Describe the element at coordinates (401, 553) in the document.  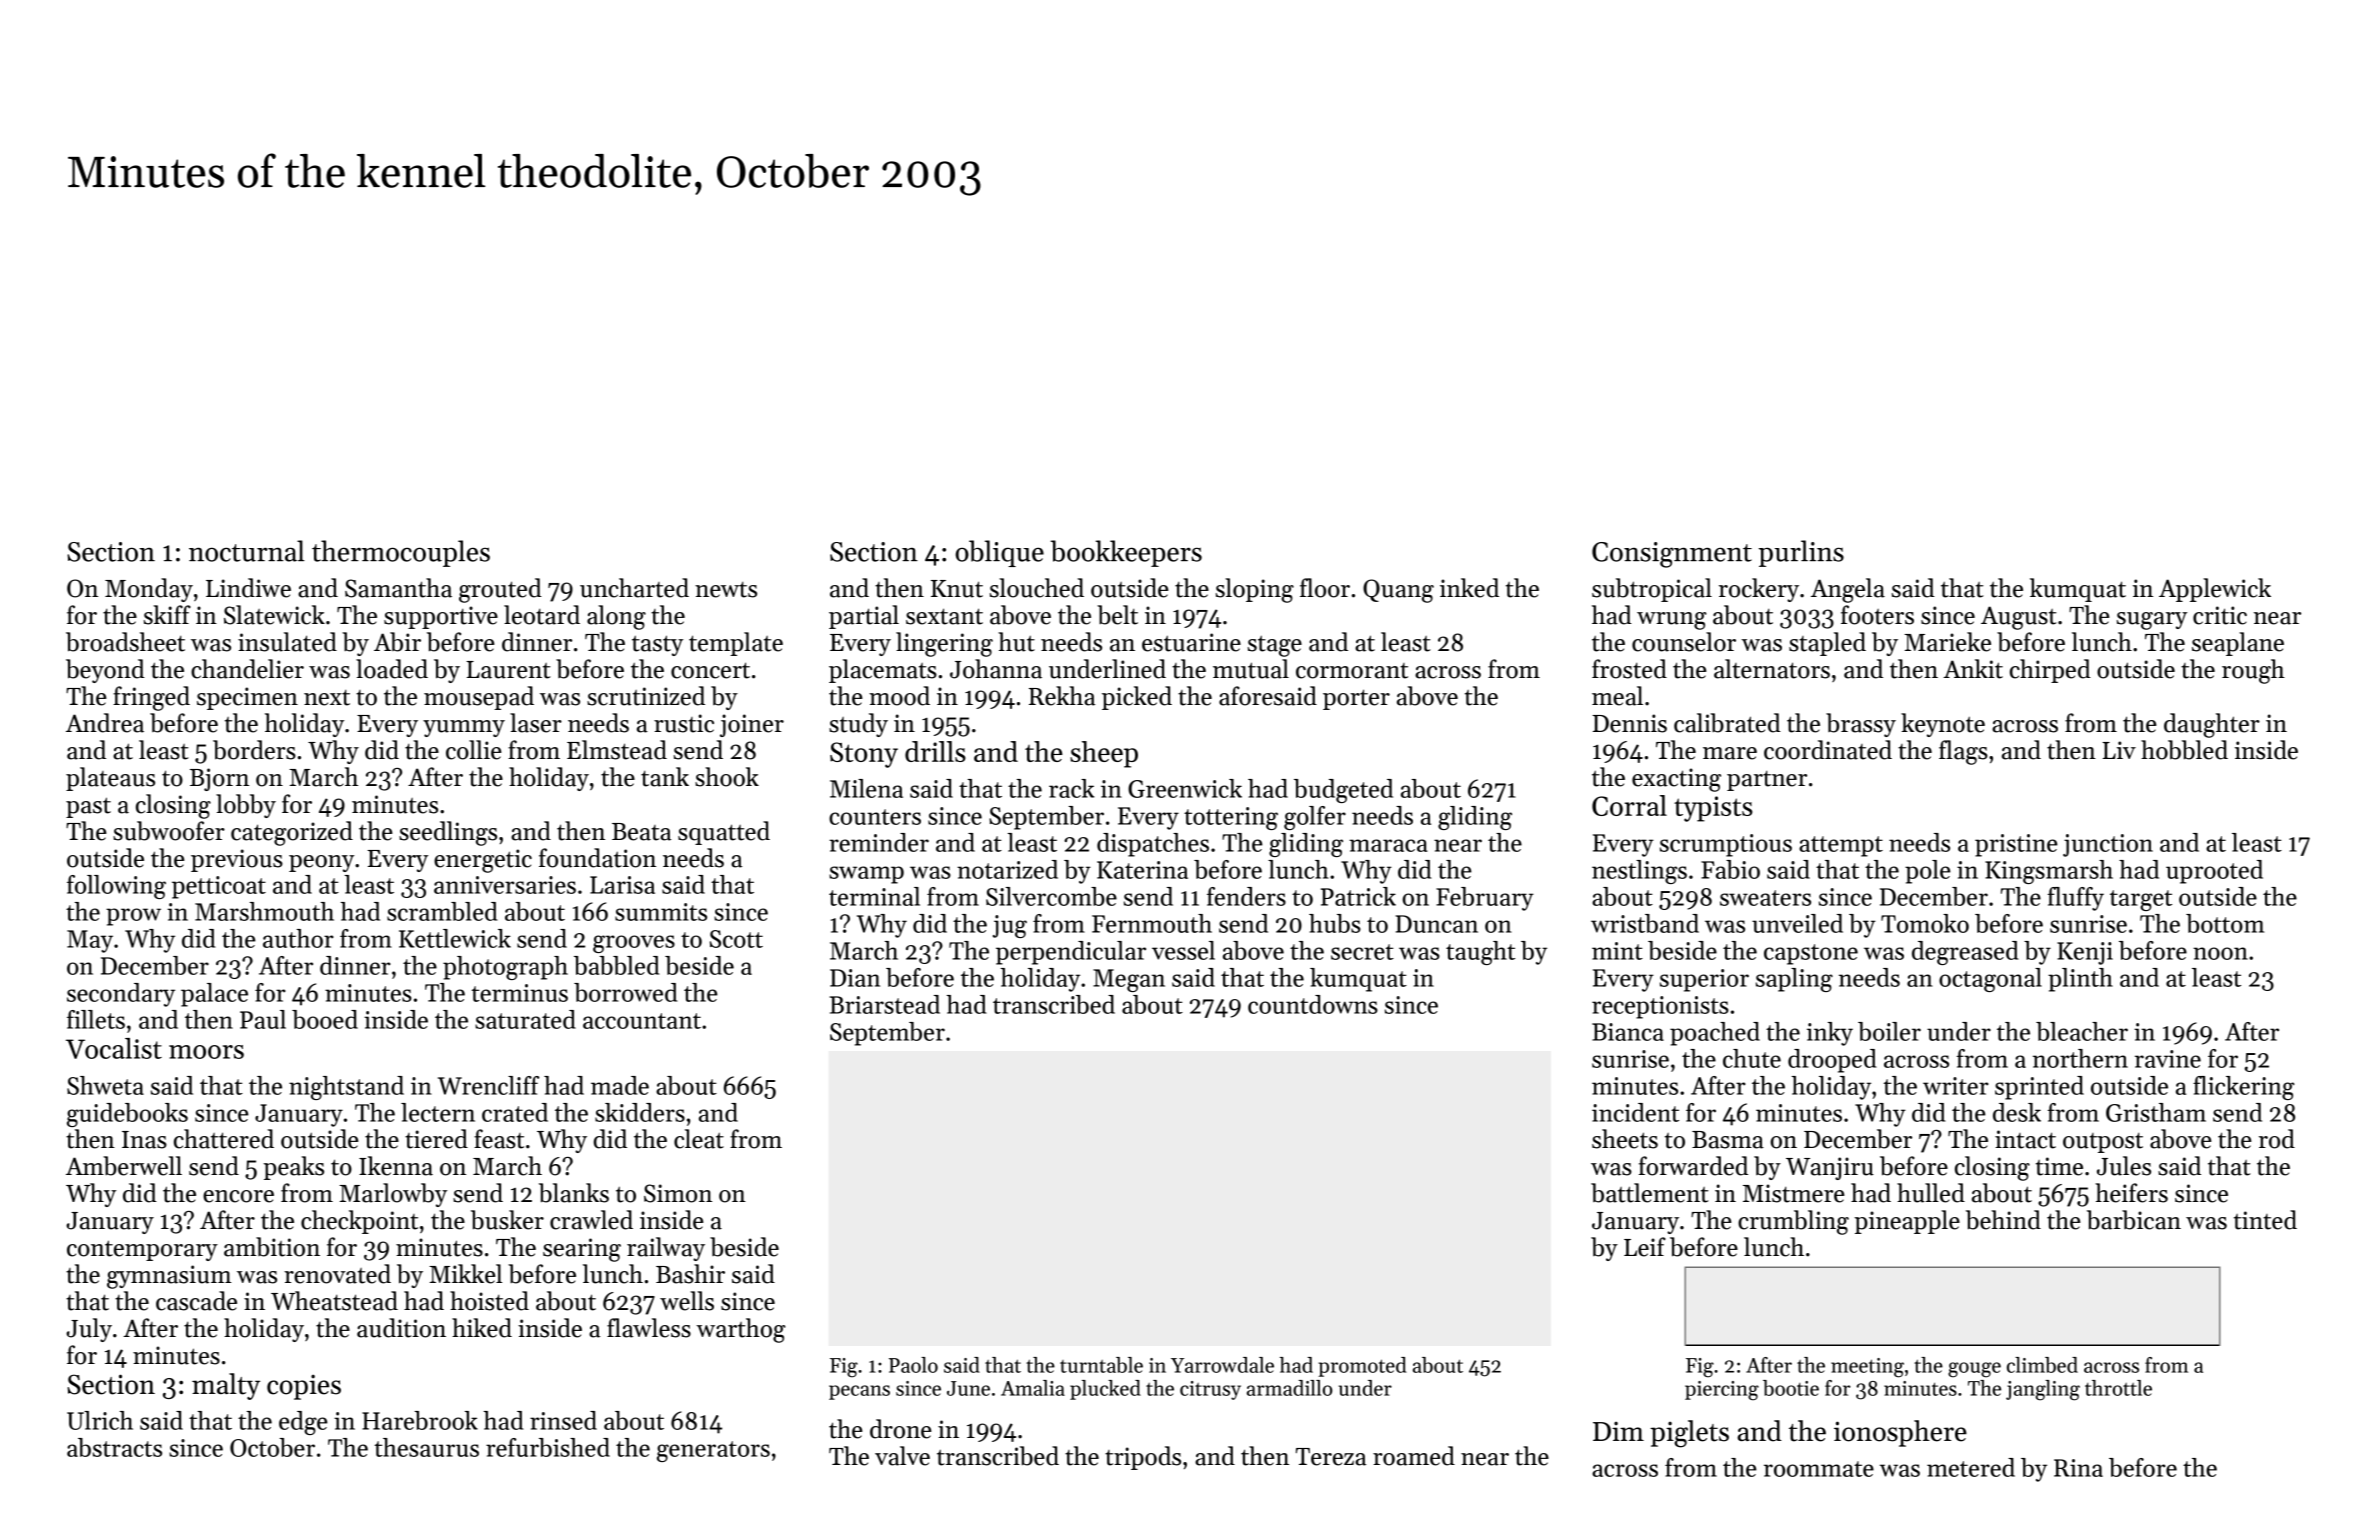
I see `thermocouples` at that location.
